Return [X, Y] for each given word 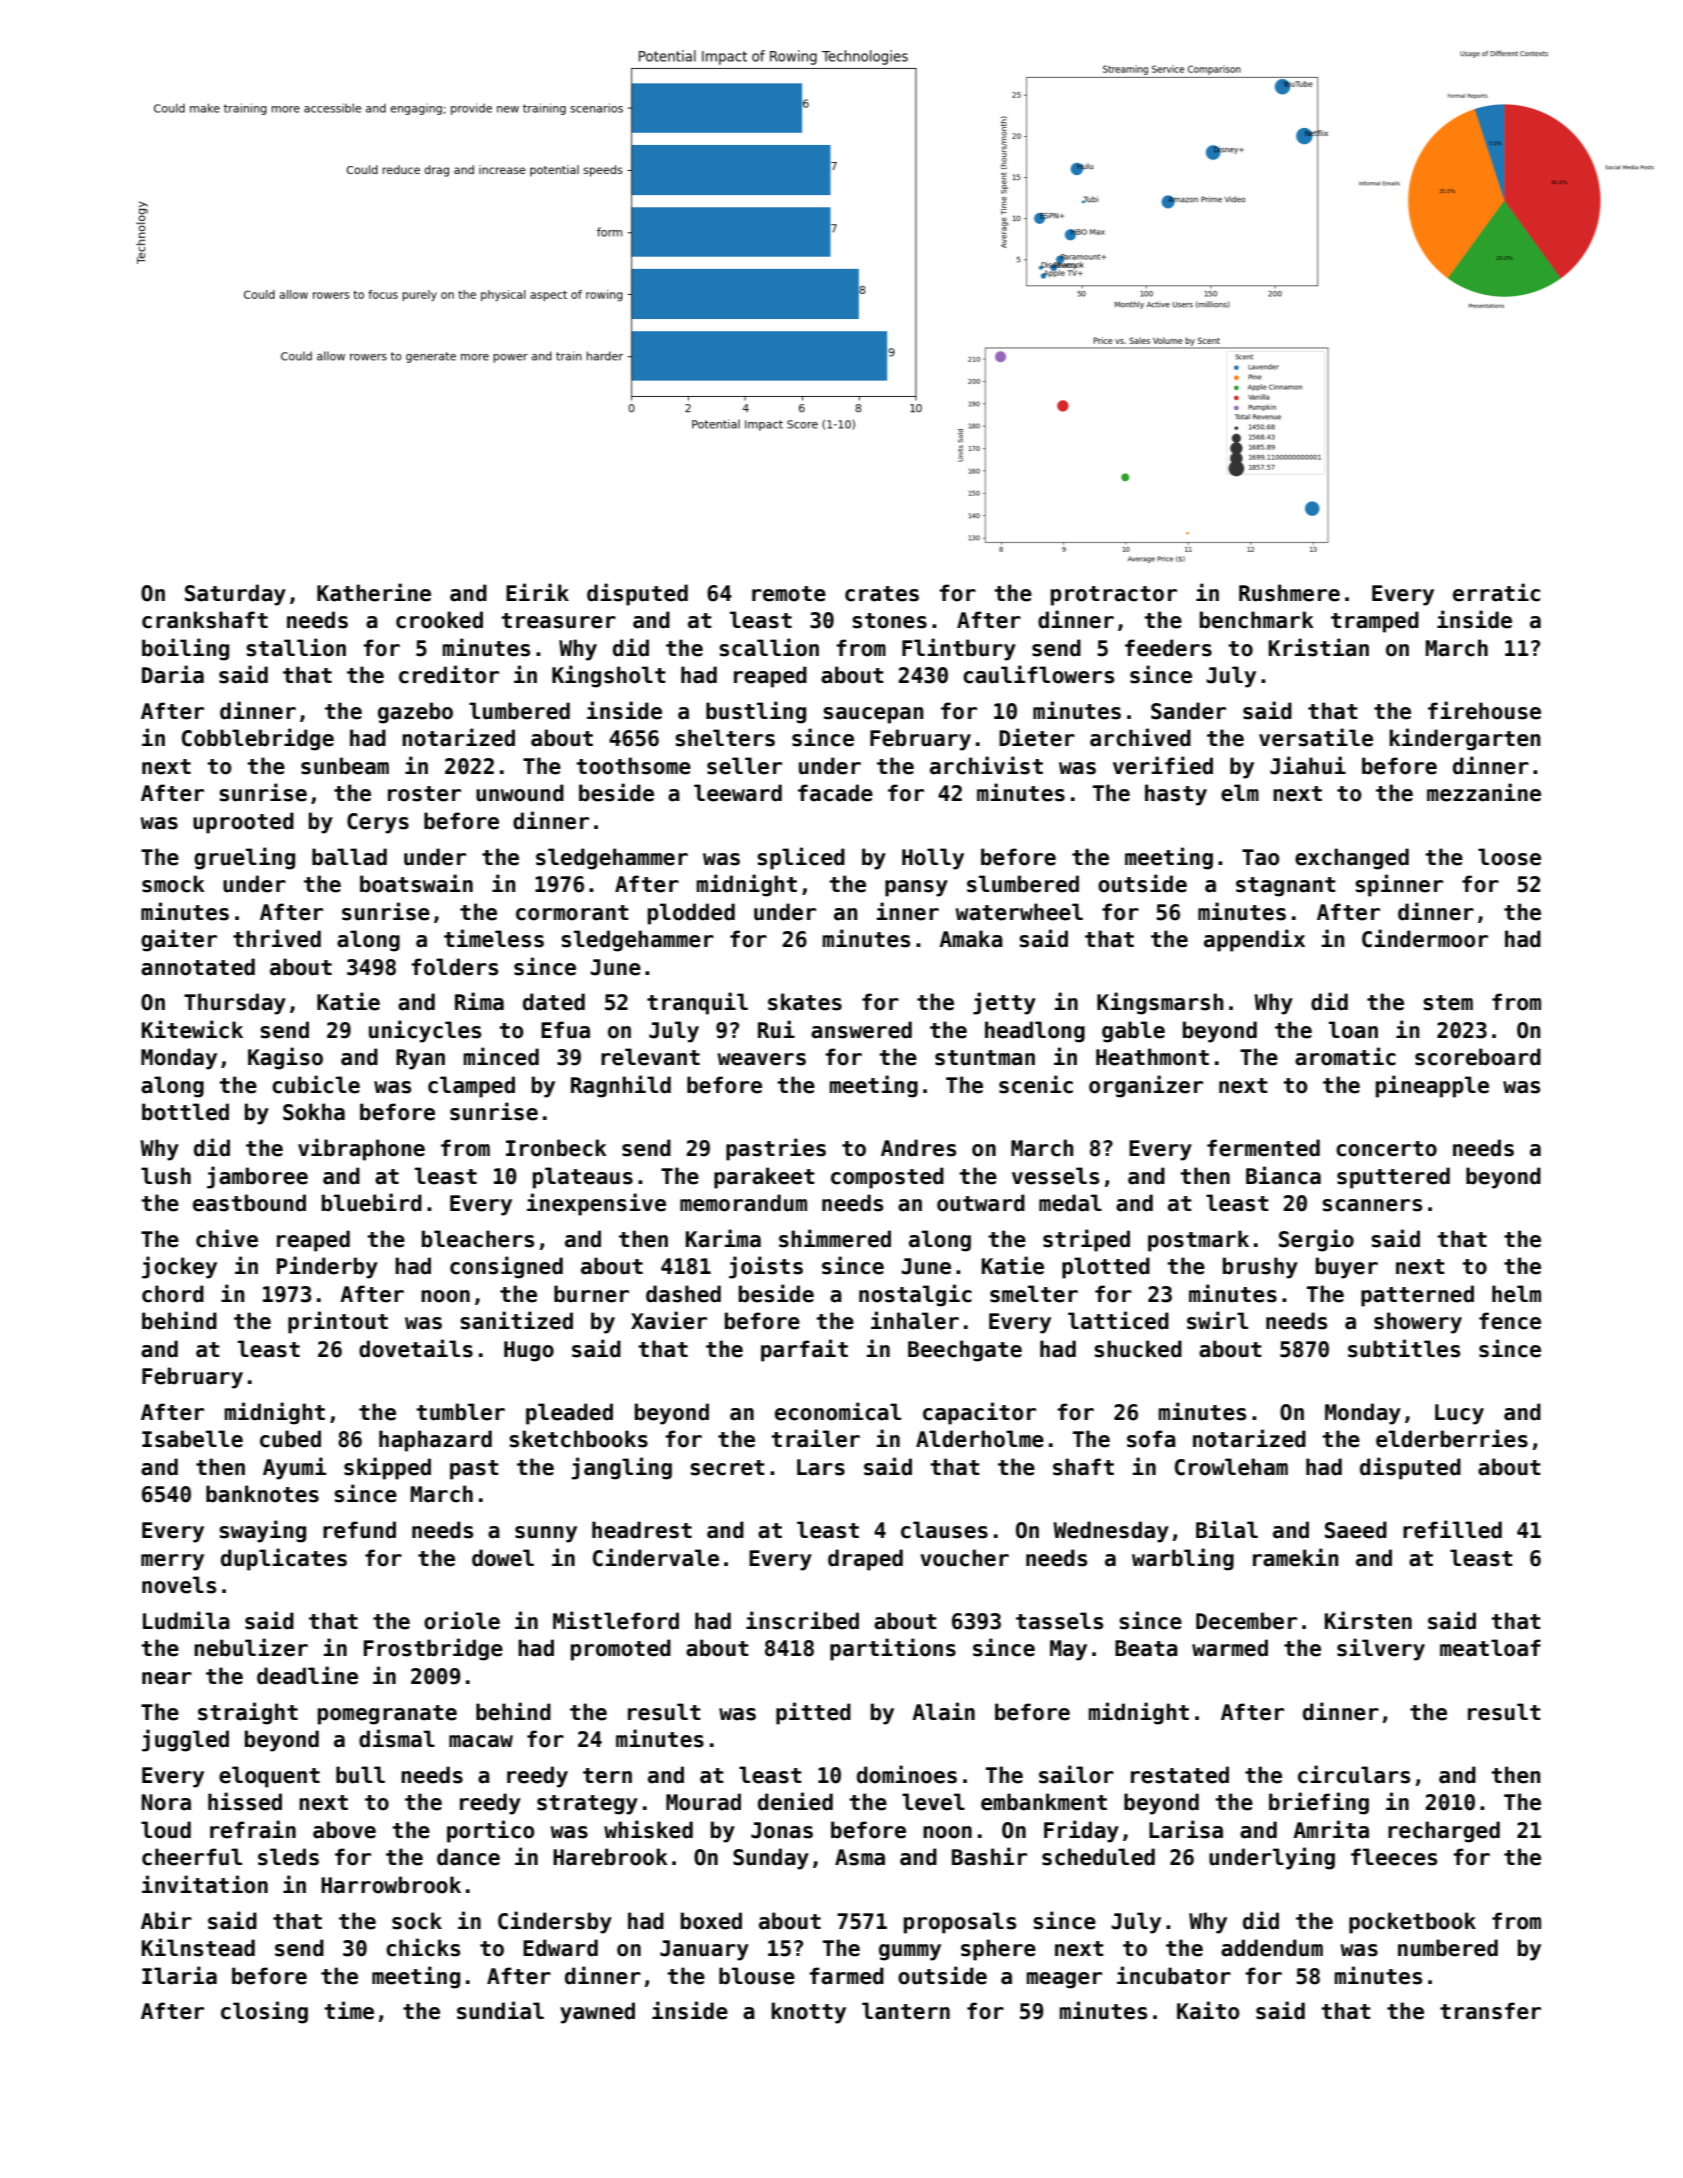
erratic [1496, 592]
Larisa [1186, 1829]
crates [882, 594]
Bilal [1227, 1529]
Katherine [374, 592]
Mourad [703, 1802]
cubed [290, 1439]
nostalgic [915, 1295]
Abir [166, 1920]
